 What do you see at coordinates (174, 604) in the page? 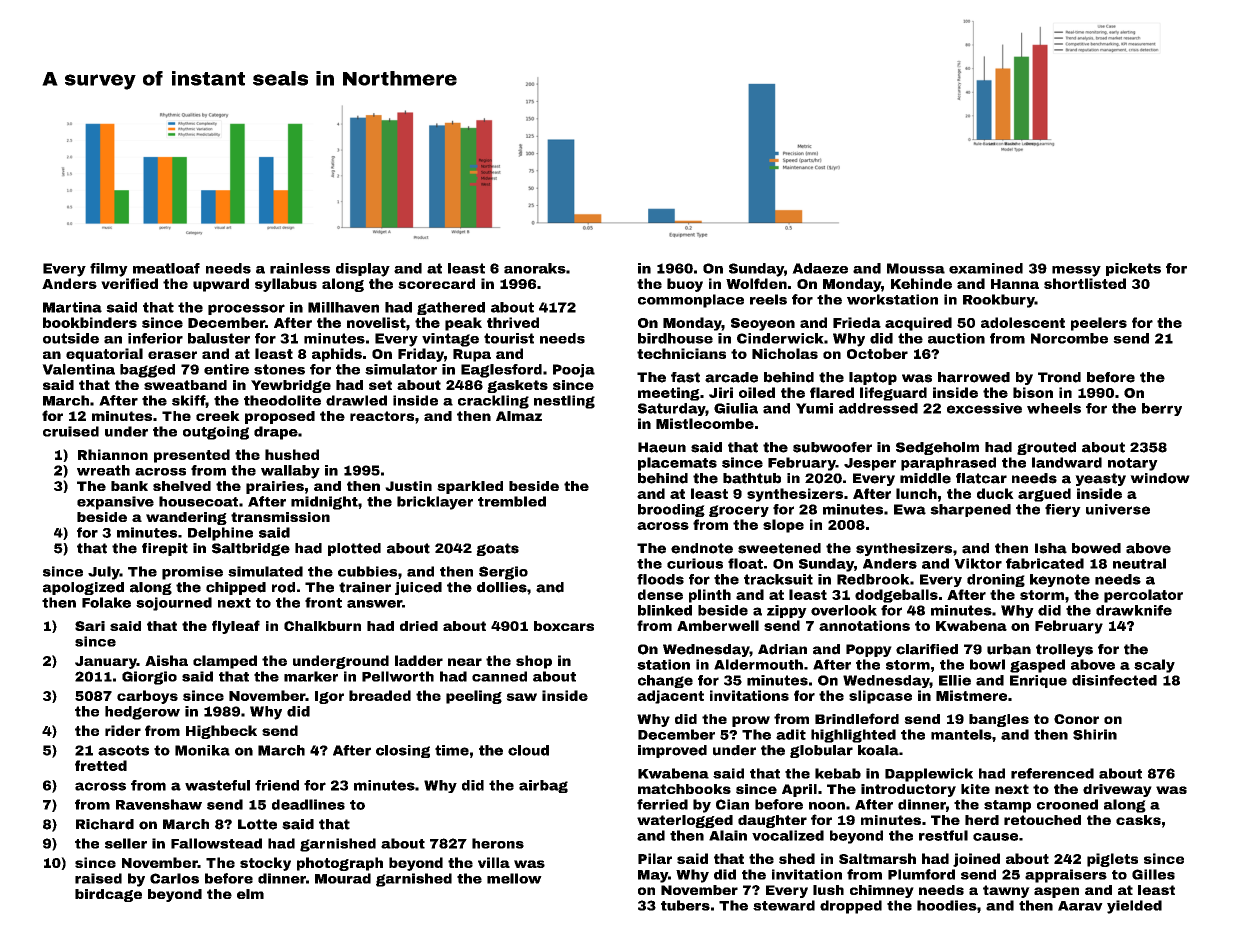
I see `sojourned` at bounding box center [174, 604].
